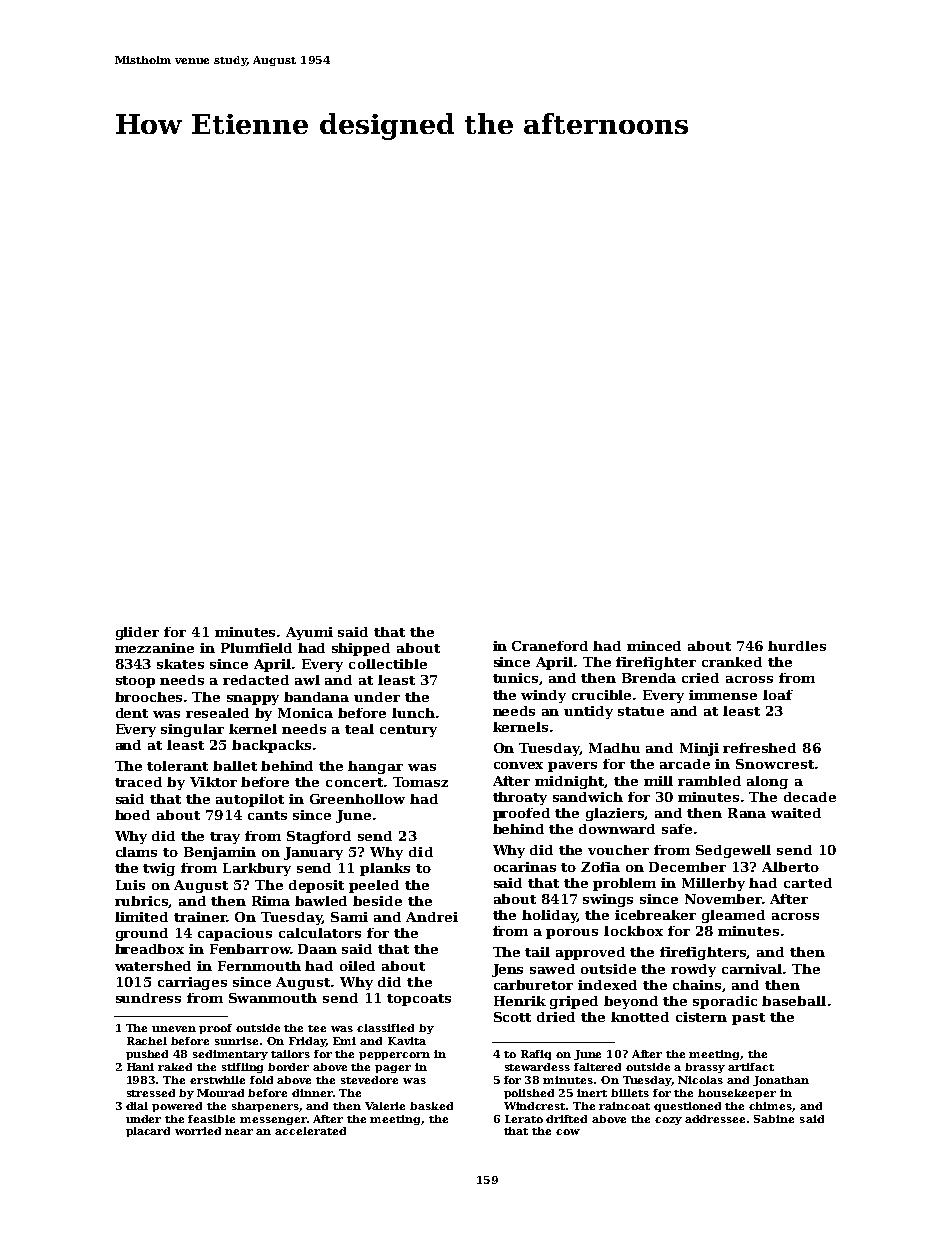  Describe the element at coordinates (733, 916) in the page. I see `gleamed` at that location.
